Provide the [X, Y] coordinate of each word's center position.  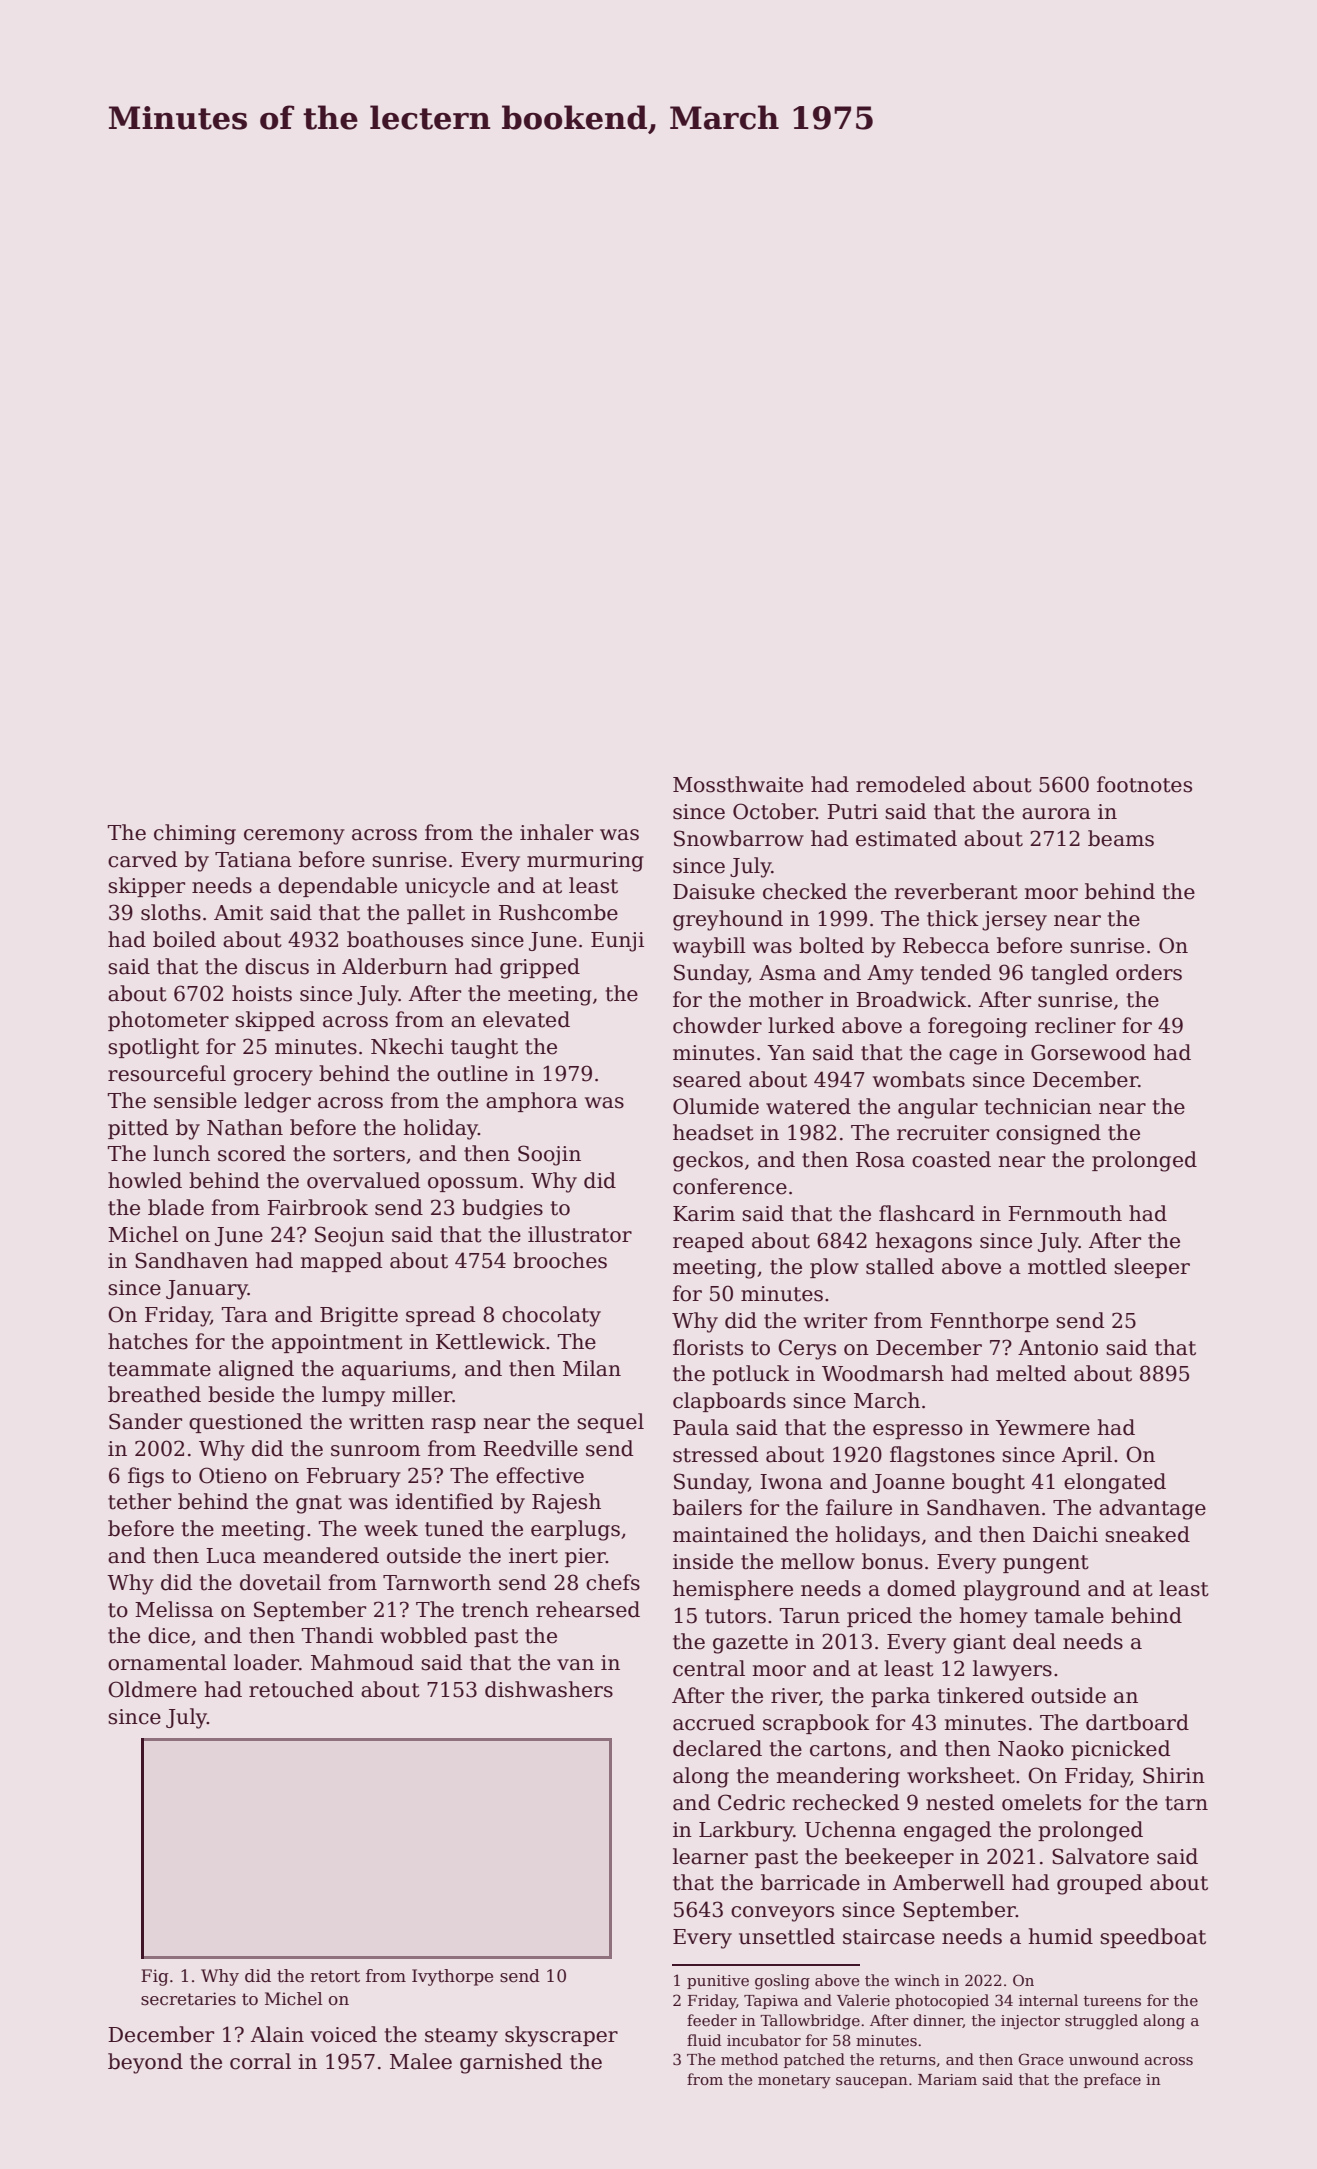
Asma [787, 973]
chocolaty [551, 1316]
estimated [906, 838]
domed [921, 1588]
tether [139, 1501]
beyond [145, 2063]
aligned [256, 1370]
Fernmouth [1065, 1213]
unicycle [447, 887]
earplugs [575, 1530]
